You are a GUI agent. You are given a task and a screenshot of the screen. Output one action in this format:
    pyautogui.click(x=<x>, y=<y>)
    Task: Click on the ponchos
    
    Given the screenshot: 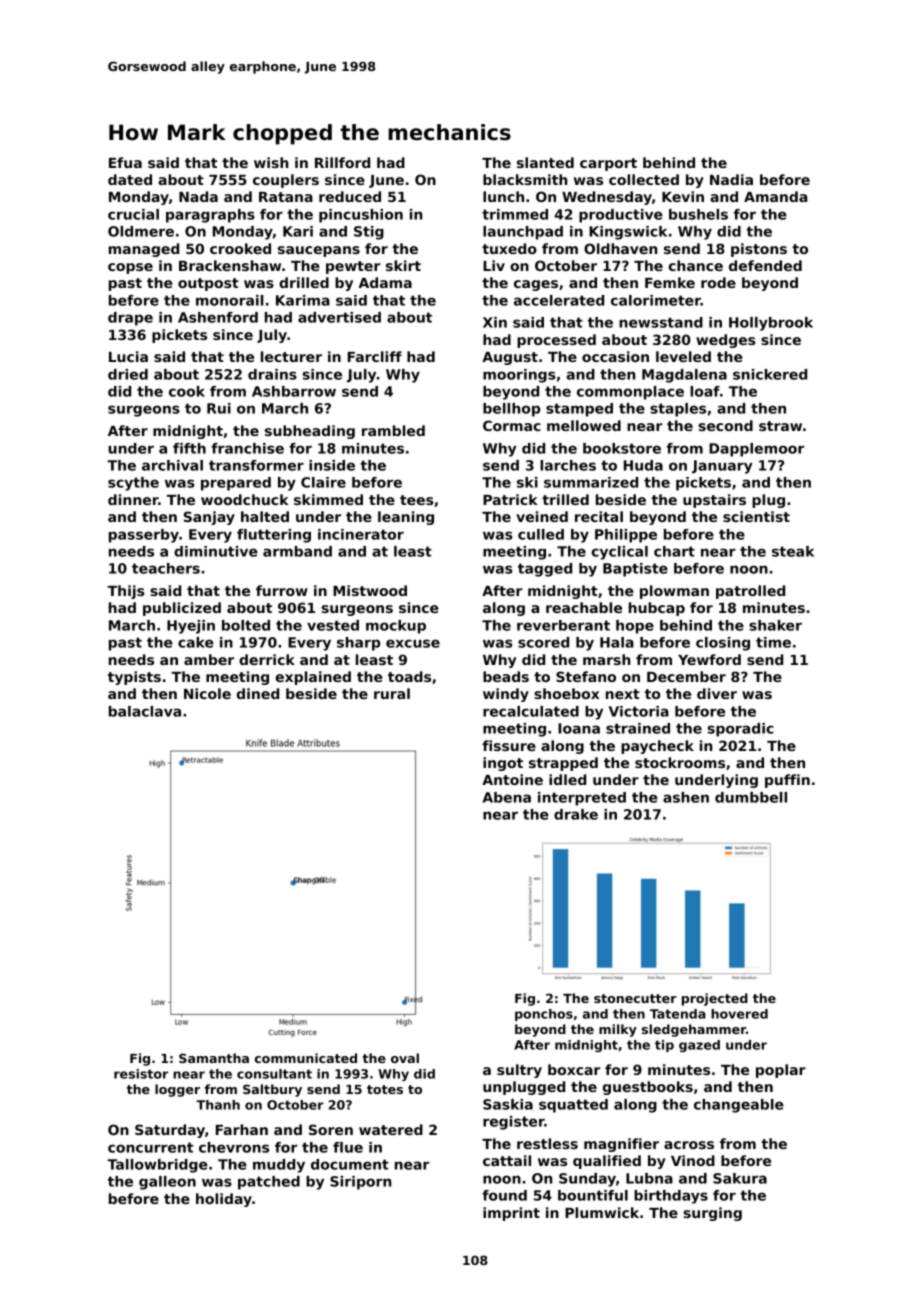 What is the action you would take?
    pyautogui.click(x=544, y=1015)
